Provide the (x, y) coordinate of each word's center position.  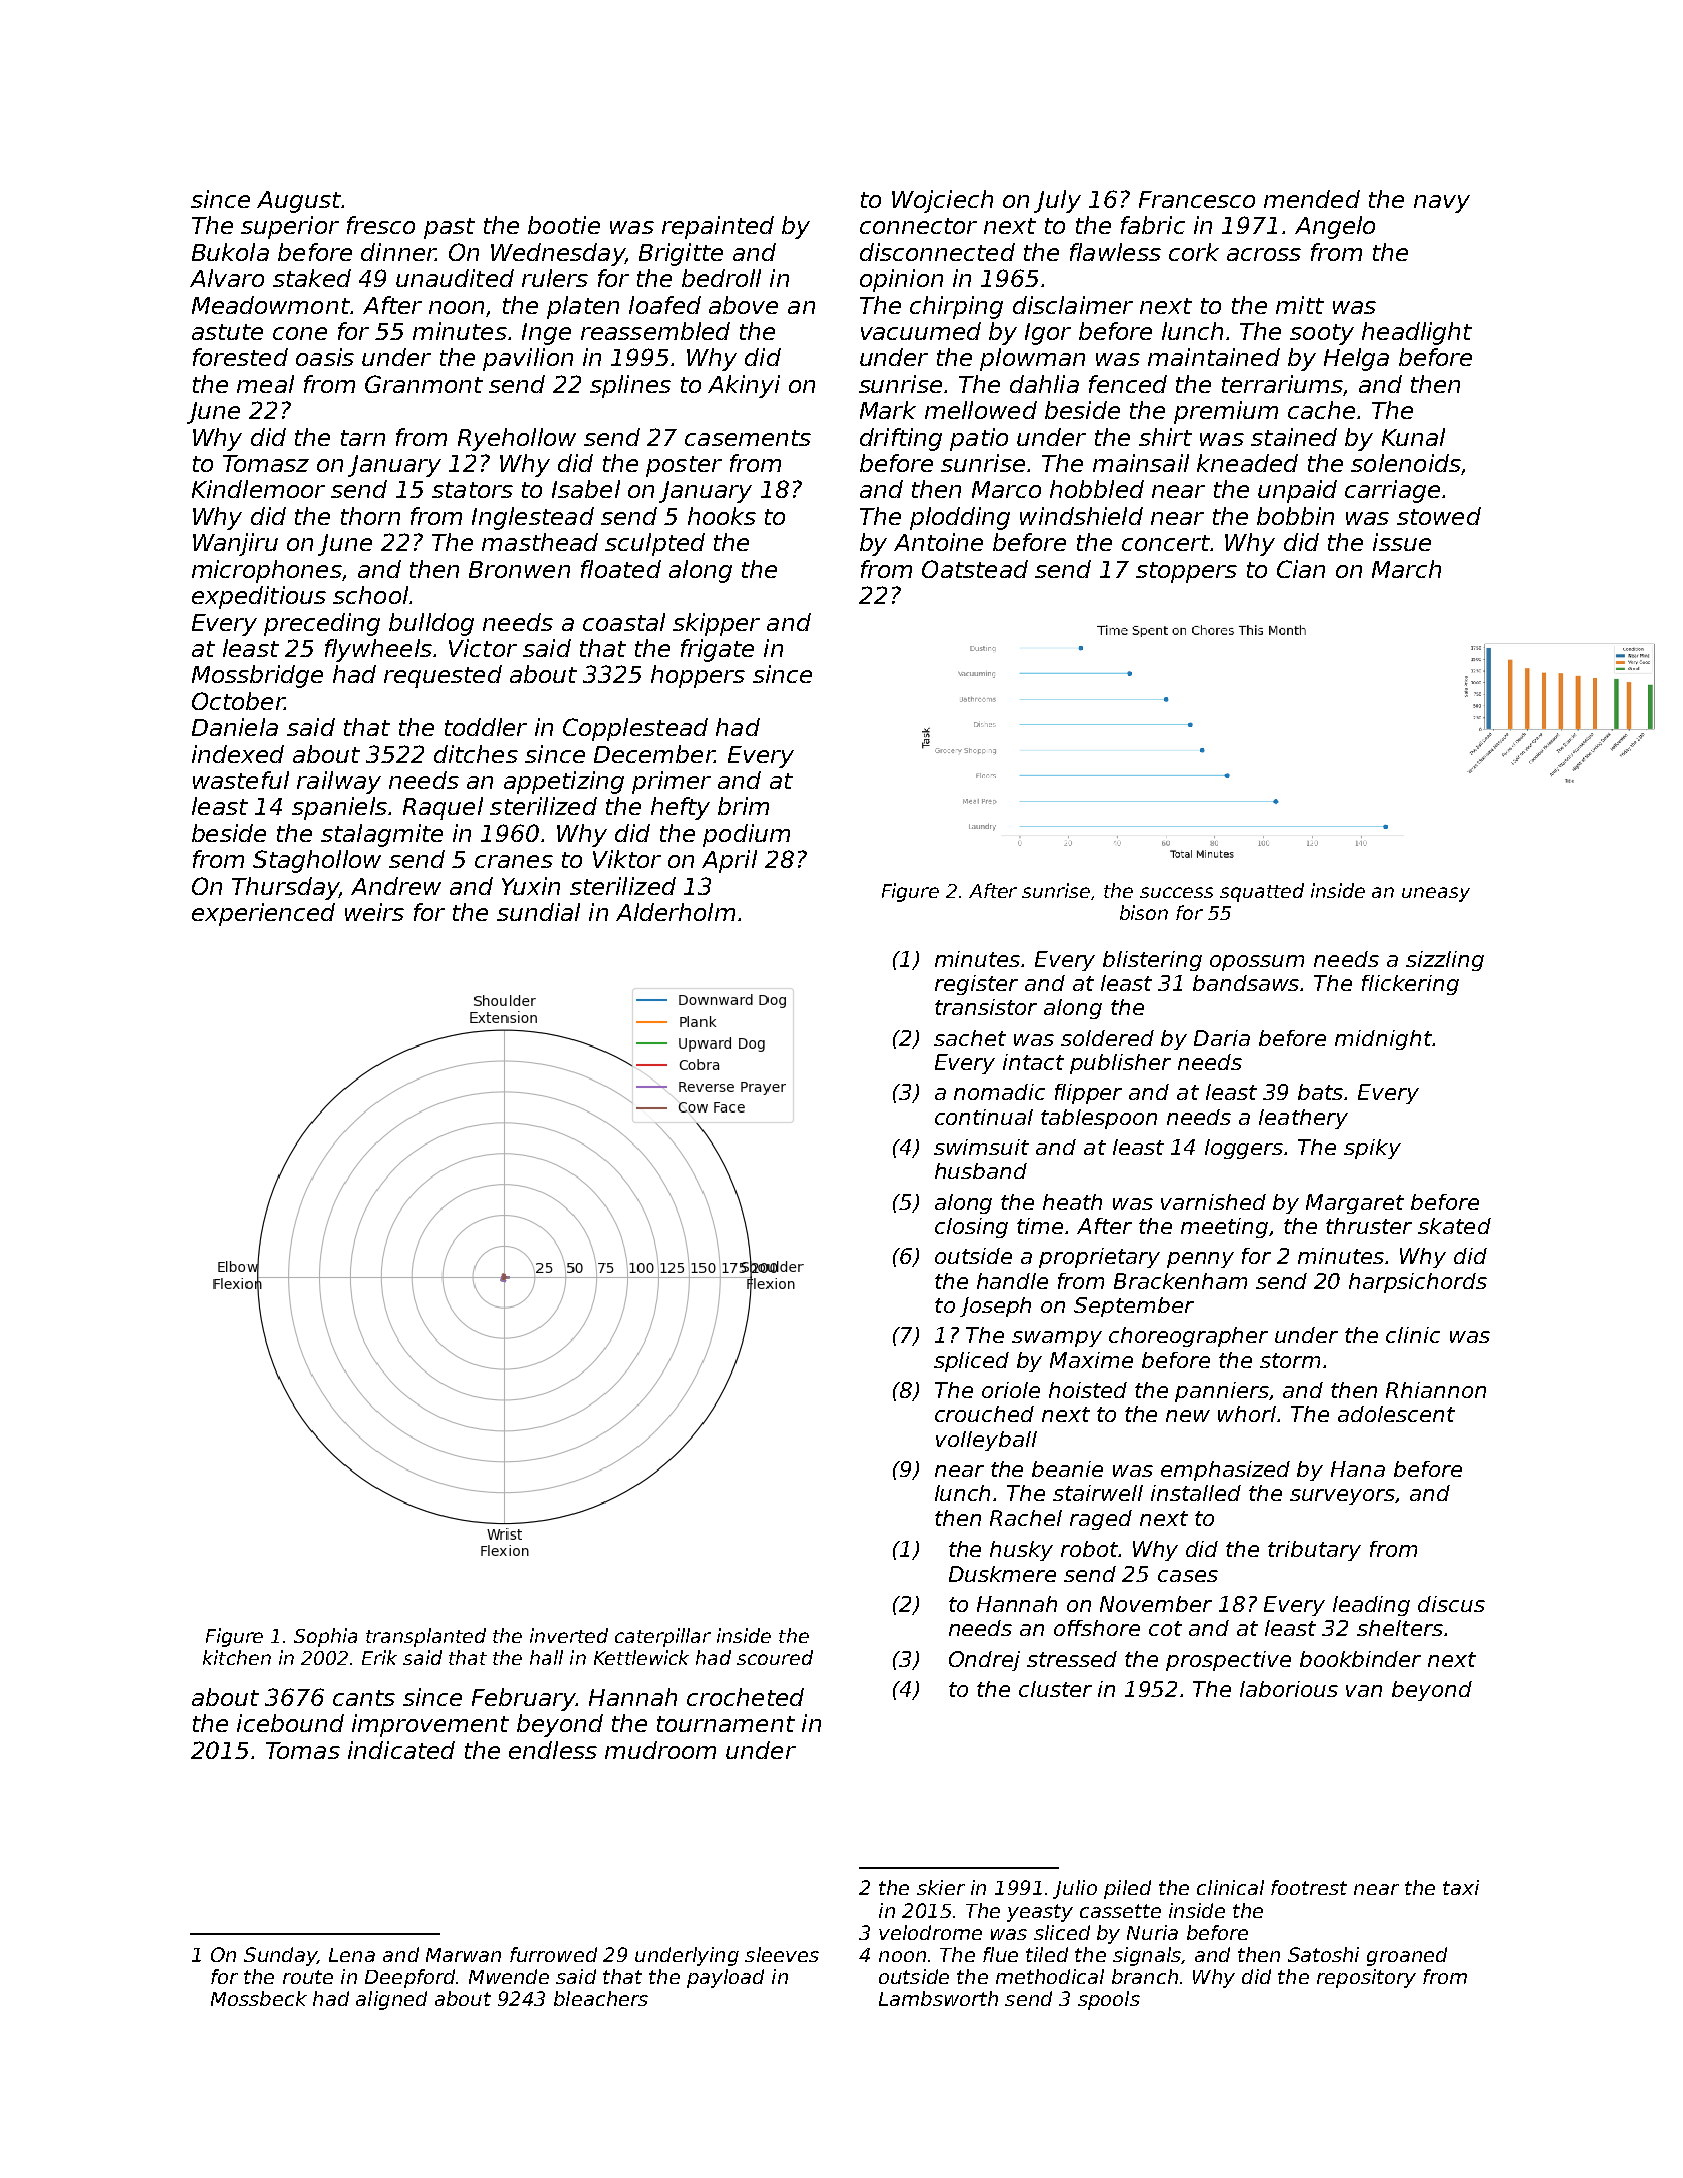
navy (1442, 204)
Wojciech (942, 201)
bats (1321, 1092)
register (976, 985)
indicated (401, 1750)
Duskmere (1002, 1574)
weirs (374, 912)
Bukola (230, 252)
